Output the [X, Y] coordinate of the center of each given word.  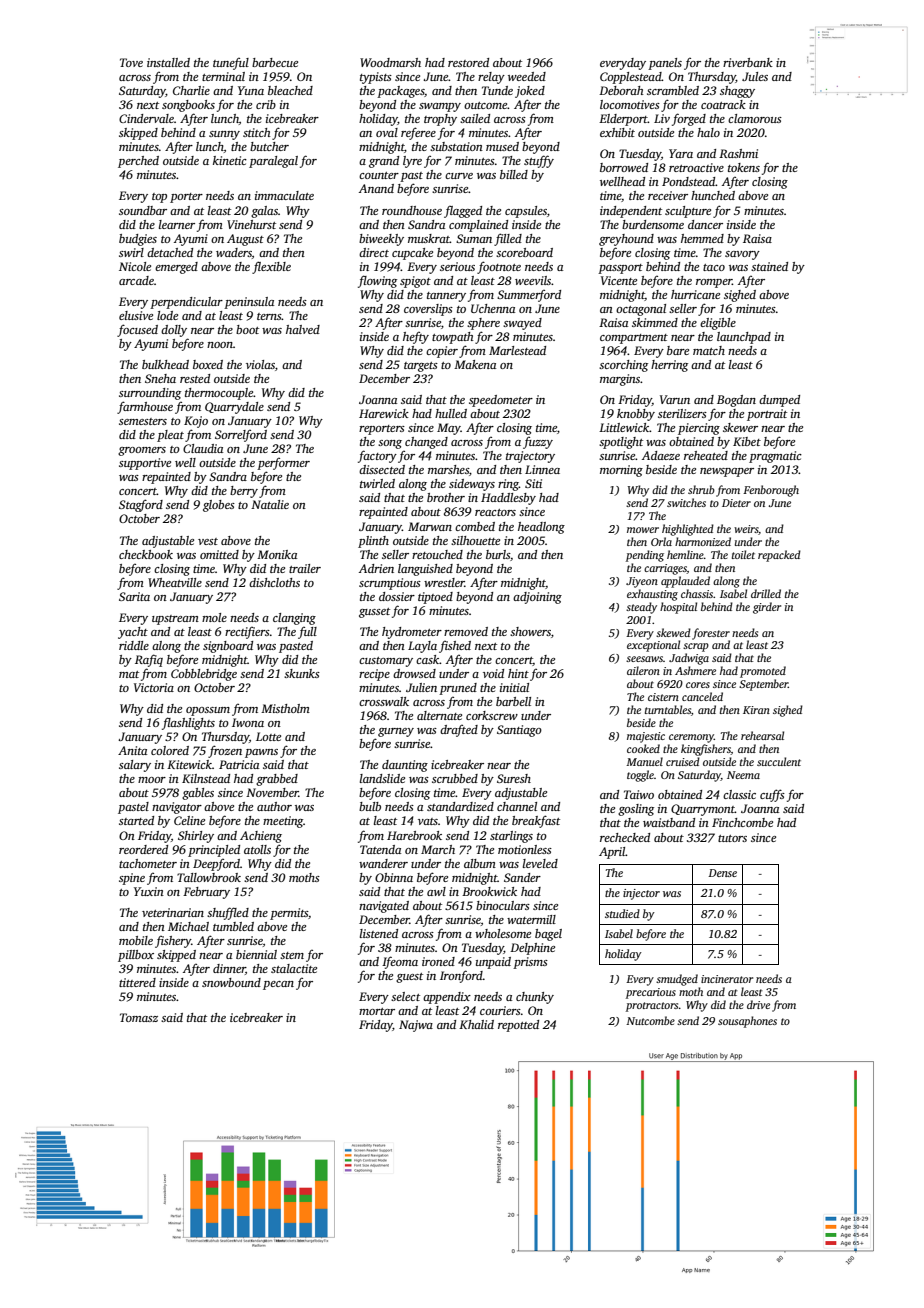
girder [767, 608]
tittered [137, 982]
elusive [136, 315]
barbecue [275, 62]
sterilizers [682, 413]
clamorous [755, 118]
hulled [451, 413]
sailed [475, 118]
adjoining [537, 598]
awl [436, 891]
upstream [175, 620]
